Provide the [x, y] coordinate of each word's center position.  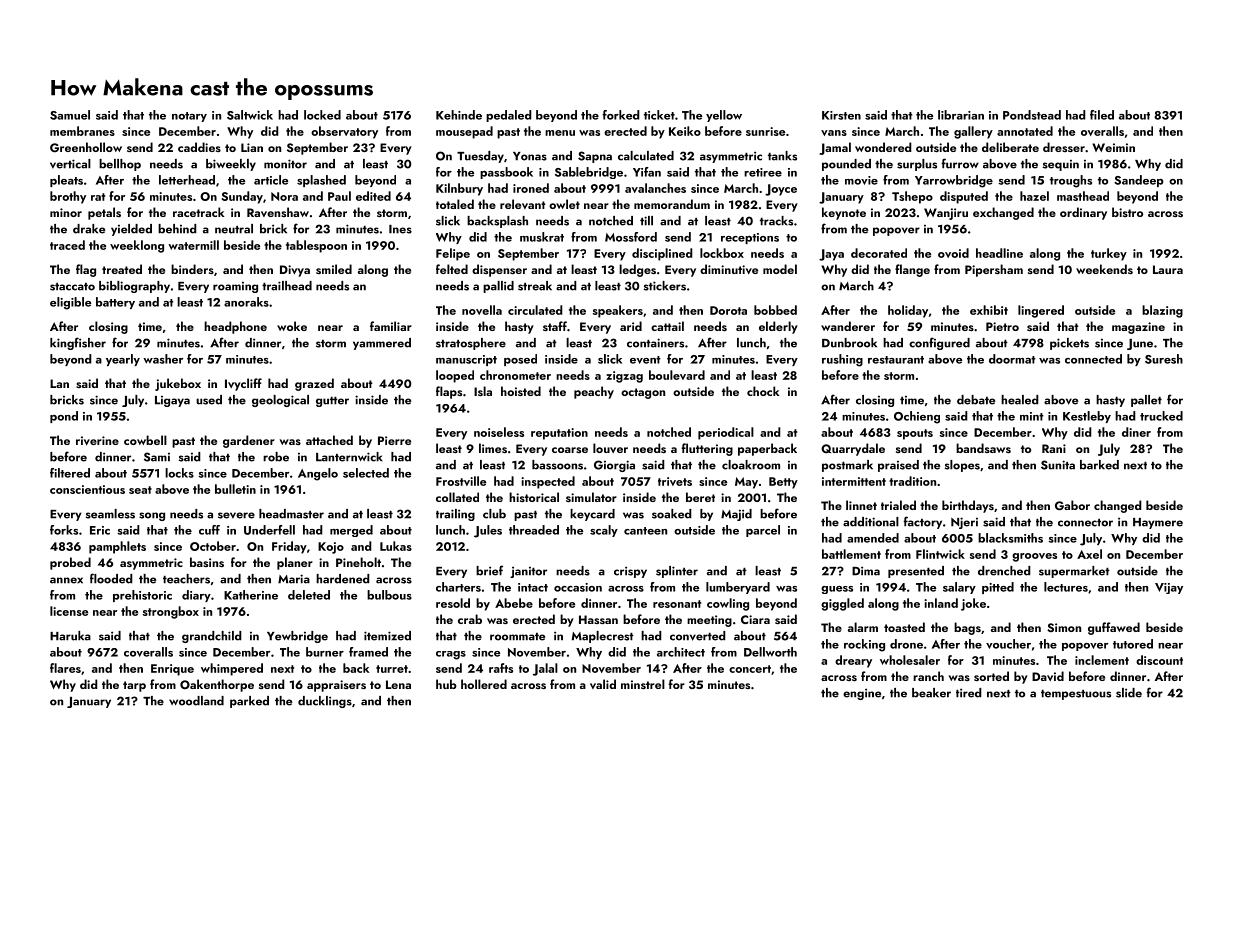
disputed [964, 197]
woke [292, 326]
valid [603, 684]
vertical [70, 164]
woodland [196, 701]
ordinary [1083, 213]
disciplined [662, 254]
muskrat [542, 237]
